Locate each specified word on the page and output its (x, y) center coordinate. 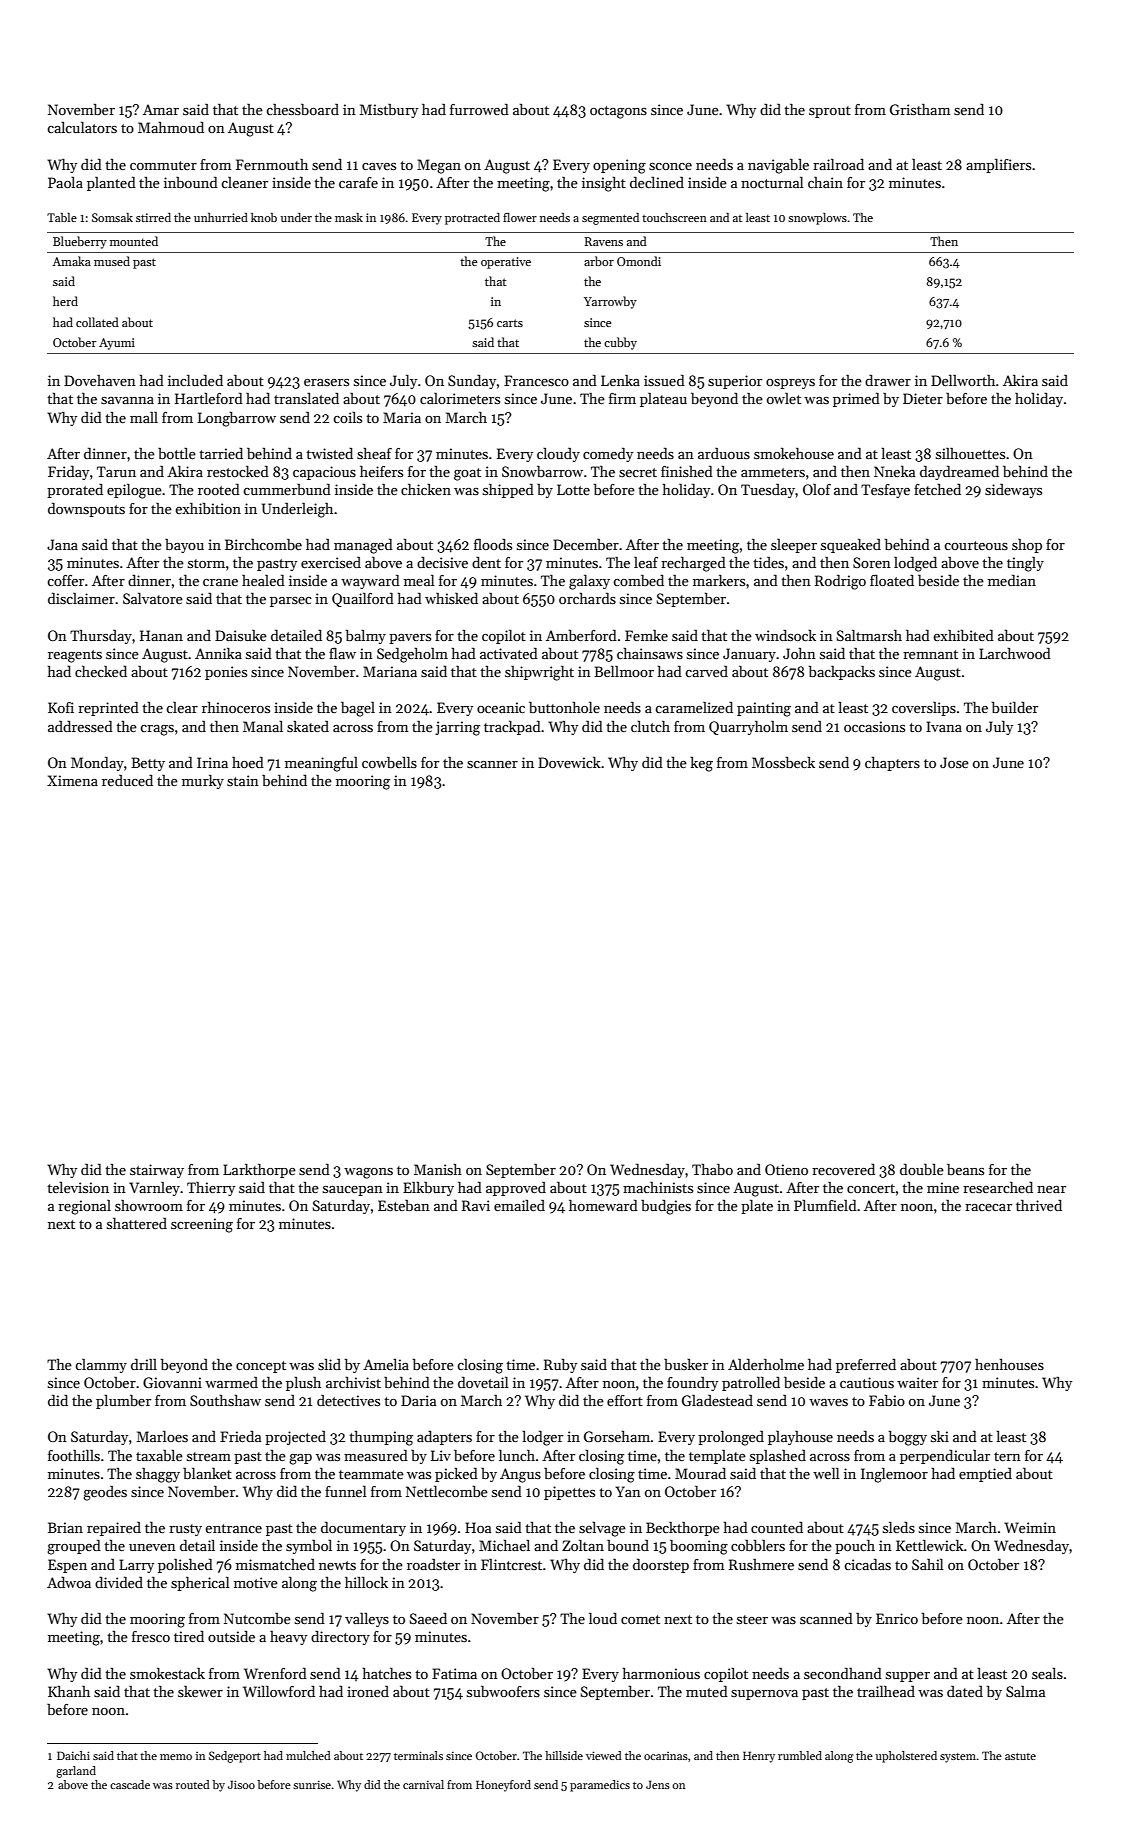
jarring (457, 728)
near (1051, 1189)
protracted (472, 219)
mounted (134, 241)
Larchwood (1015, 653)
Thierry (211, 1189)
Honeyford (503, 1786)
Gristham (920, 109)
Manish (438, 1169)
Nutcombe (257, 1618)
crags (157, 730)
